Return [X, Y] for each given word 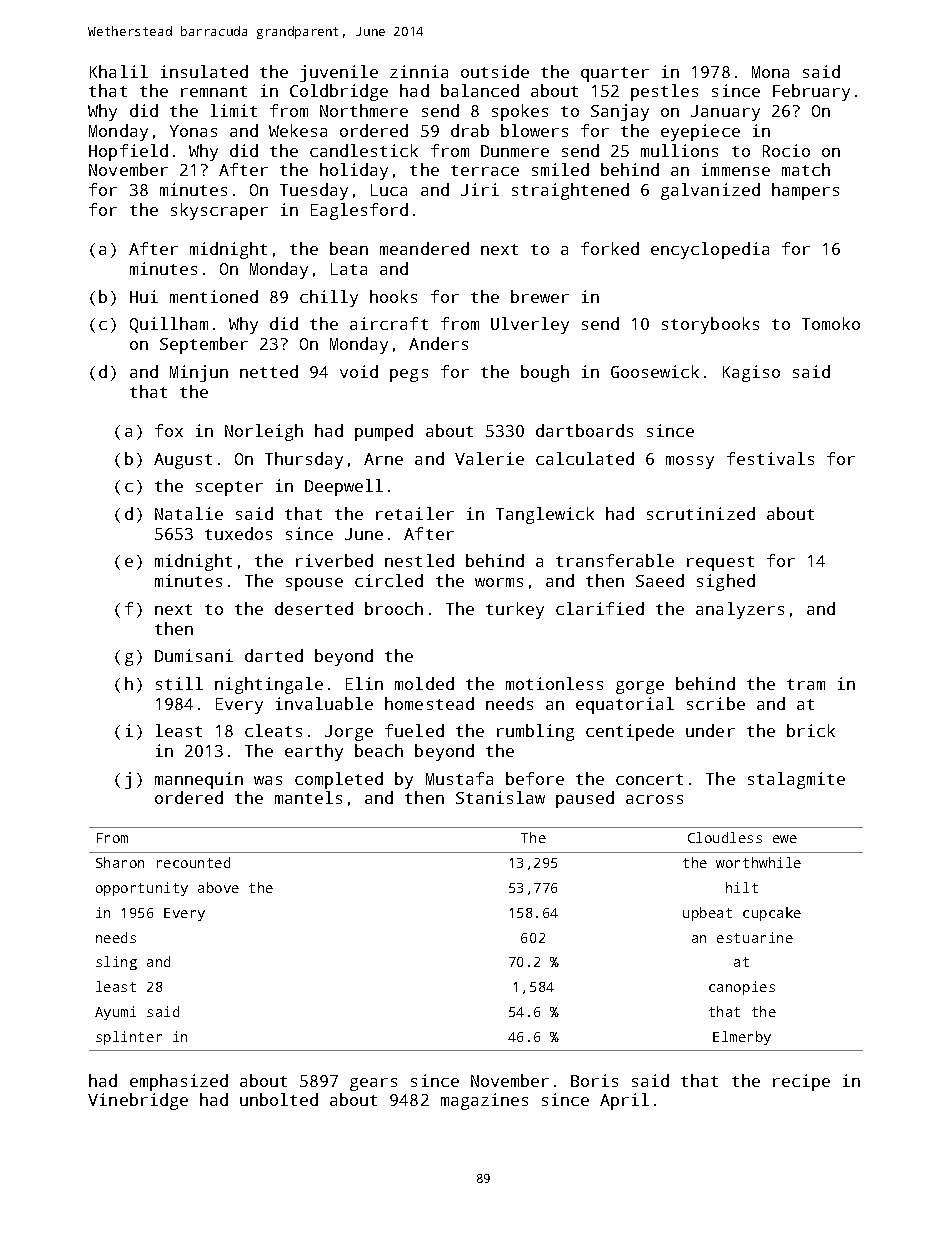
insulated [204, 71]
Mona [770, 72]
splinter [129, 1038]
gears [373, 1084]
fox [169, 430]
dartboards [584, 430]
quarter [615, 74]
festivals [770, 458]
